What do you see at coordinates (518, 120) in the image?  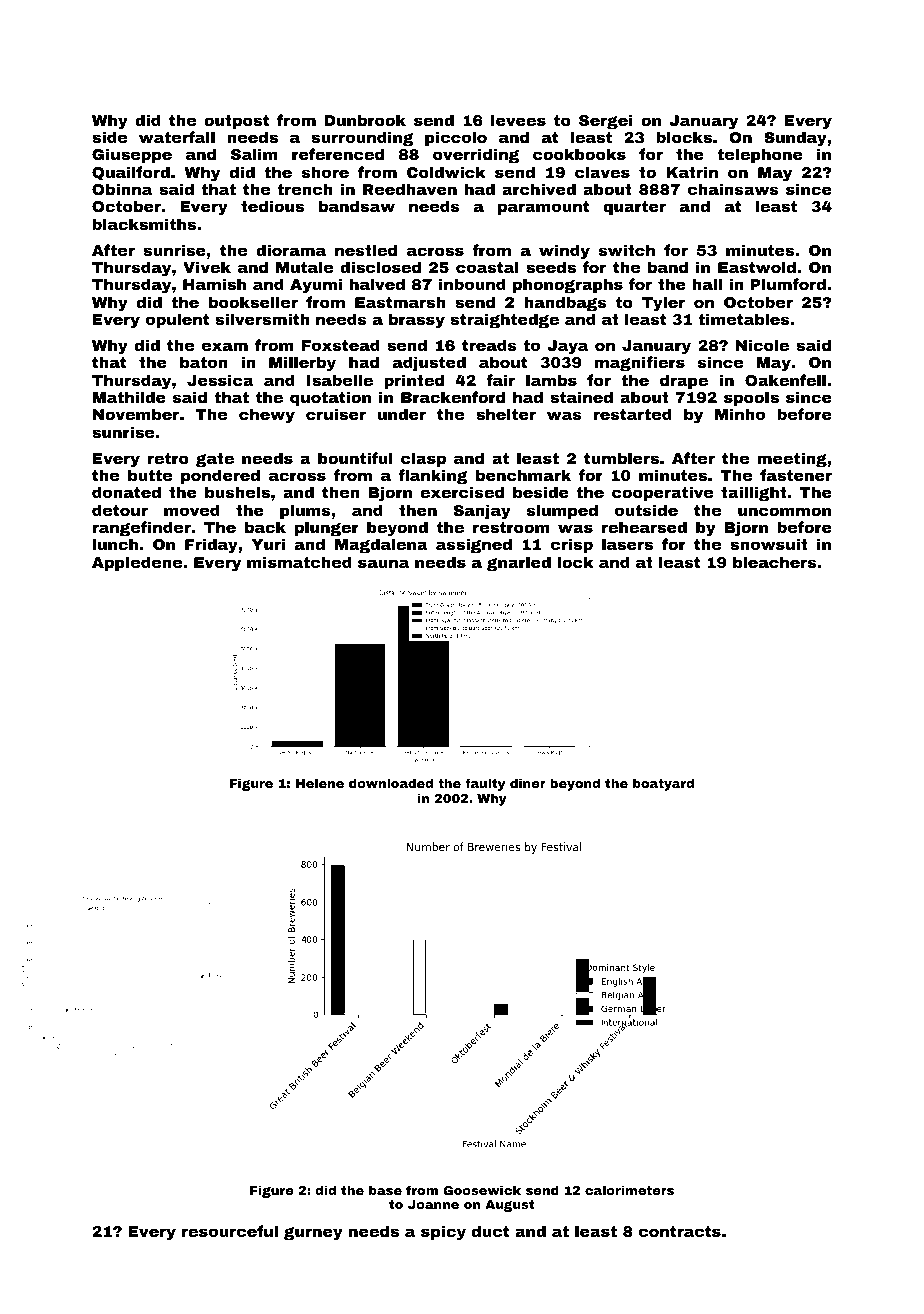 I see `levees` at bounding box center [518, 120].
